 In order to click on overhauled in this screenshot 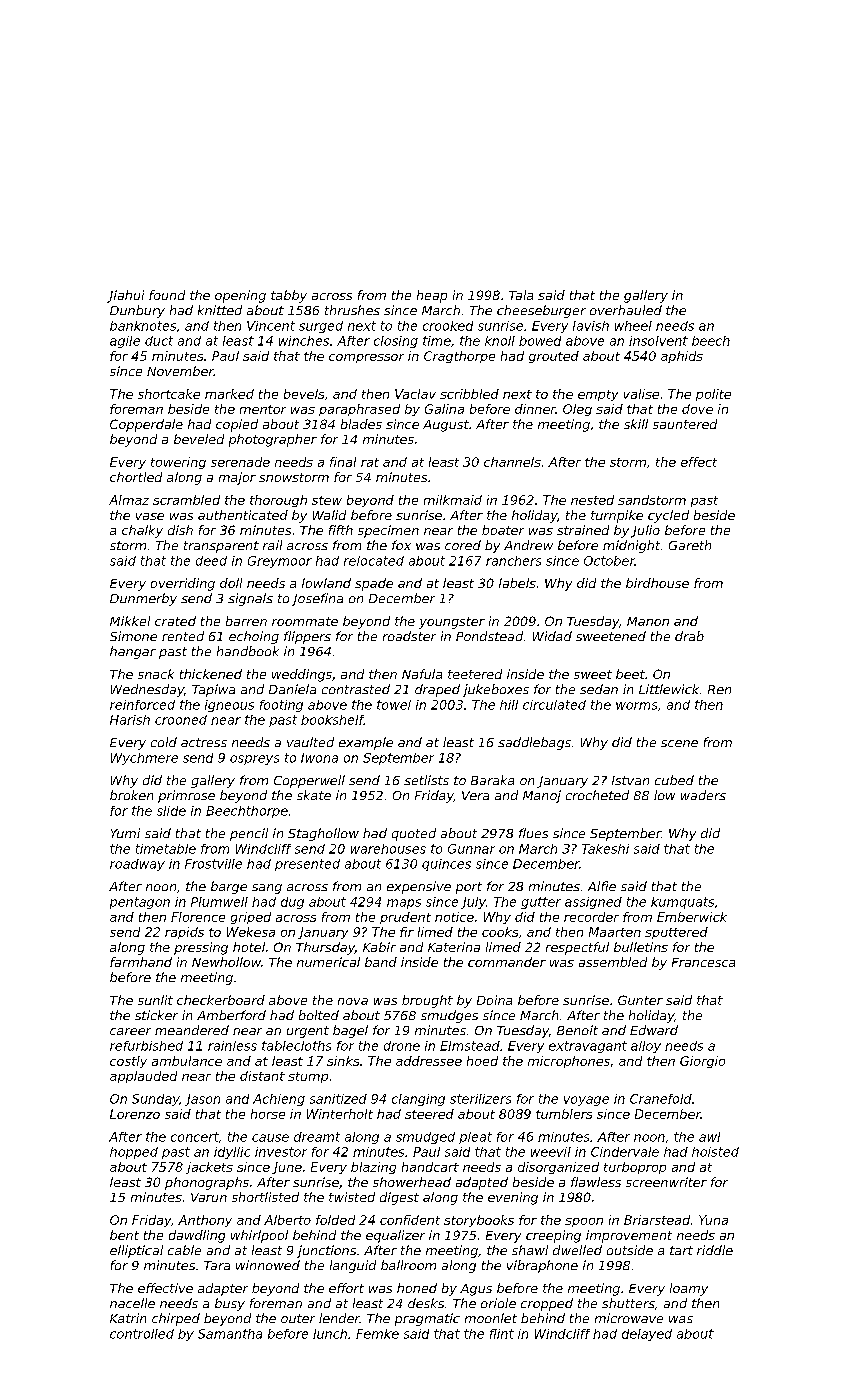, I will do `click(626, 310)`.
